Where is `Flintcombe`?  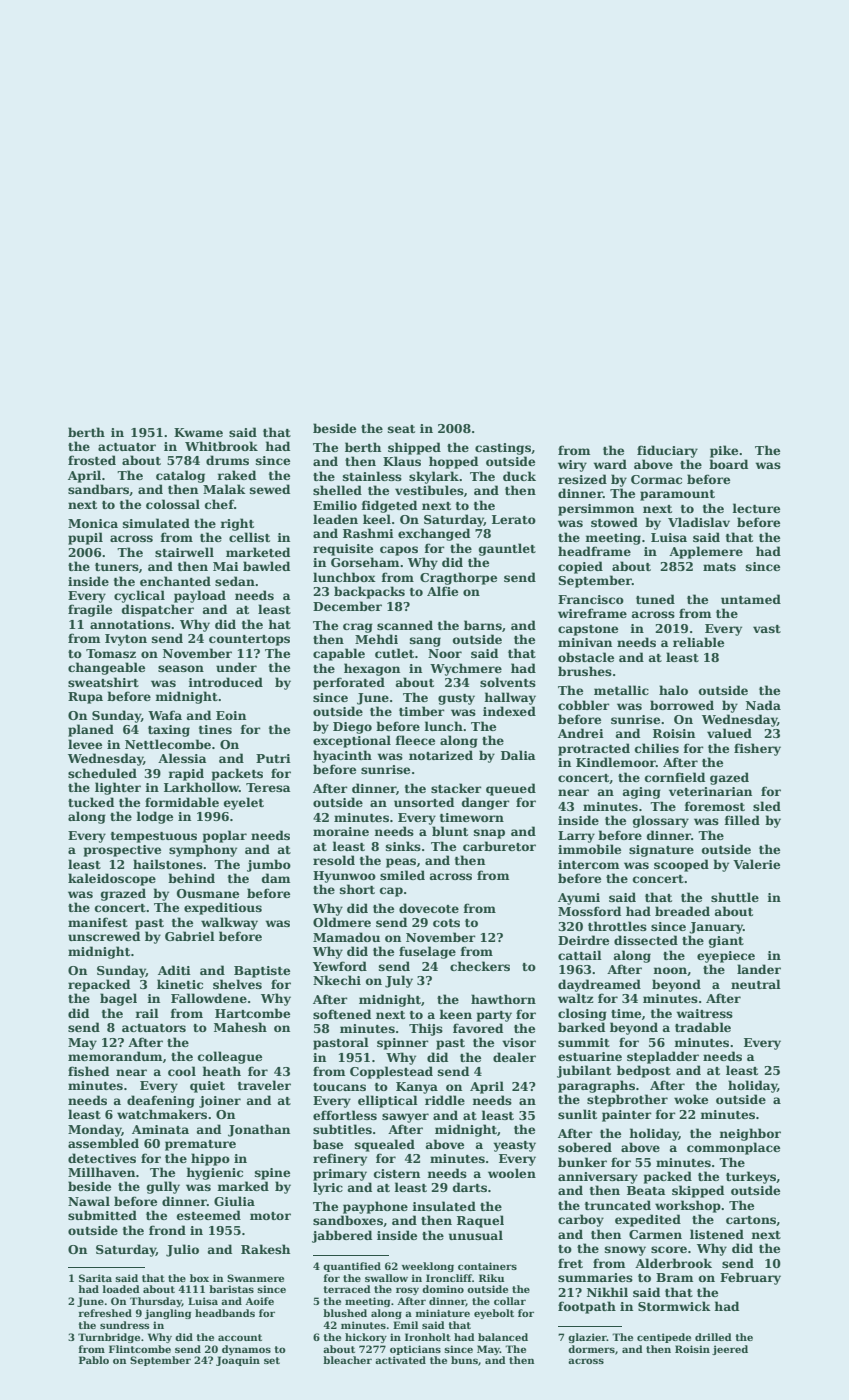 Flintcombe is located at coordinates (140, 1349).
